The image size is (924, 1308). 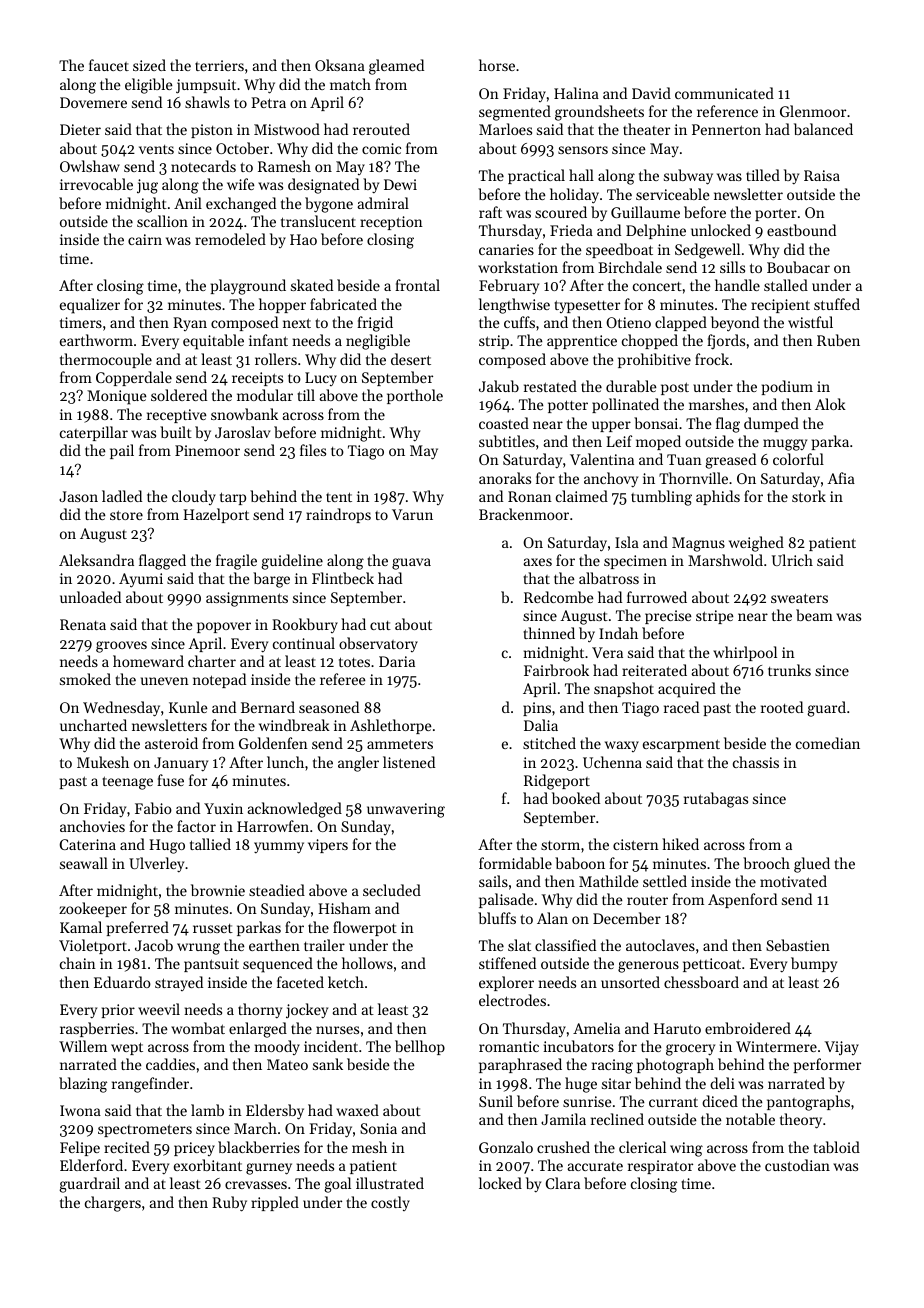 What do you see at coordinates (813, 111) in the screenshot?
I see `Glenmoor` at bounding box center [813, 111].
